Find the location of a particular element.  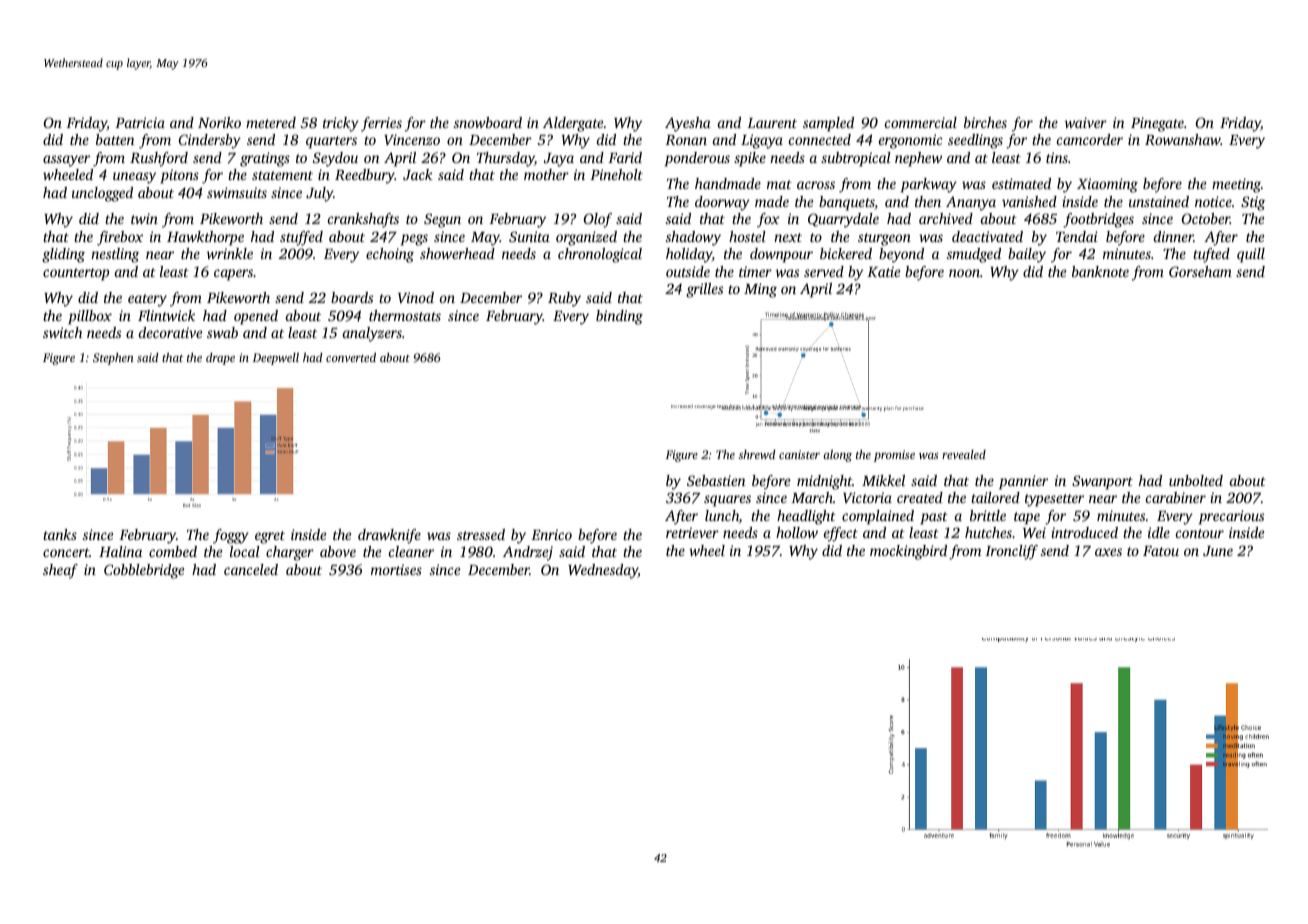

Rowanshaw is located at coordinates (1183, 139).
